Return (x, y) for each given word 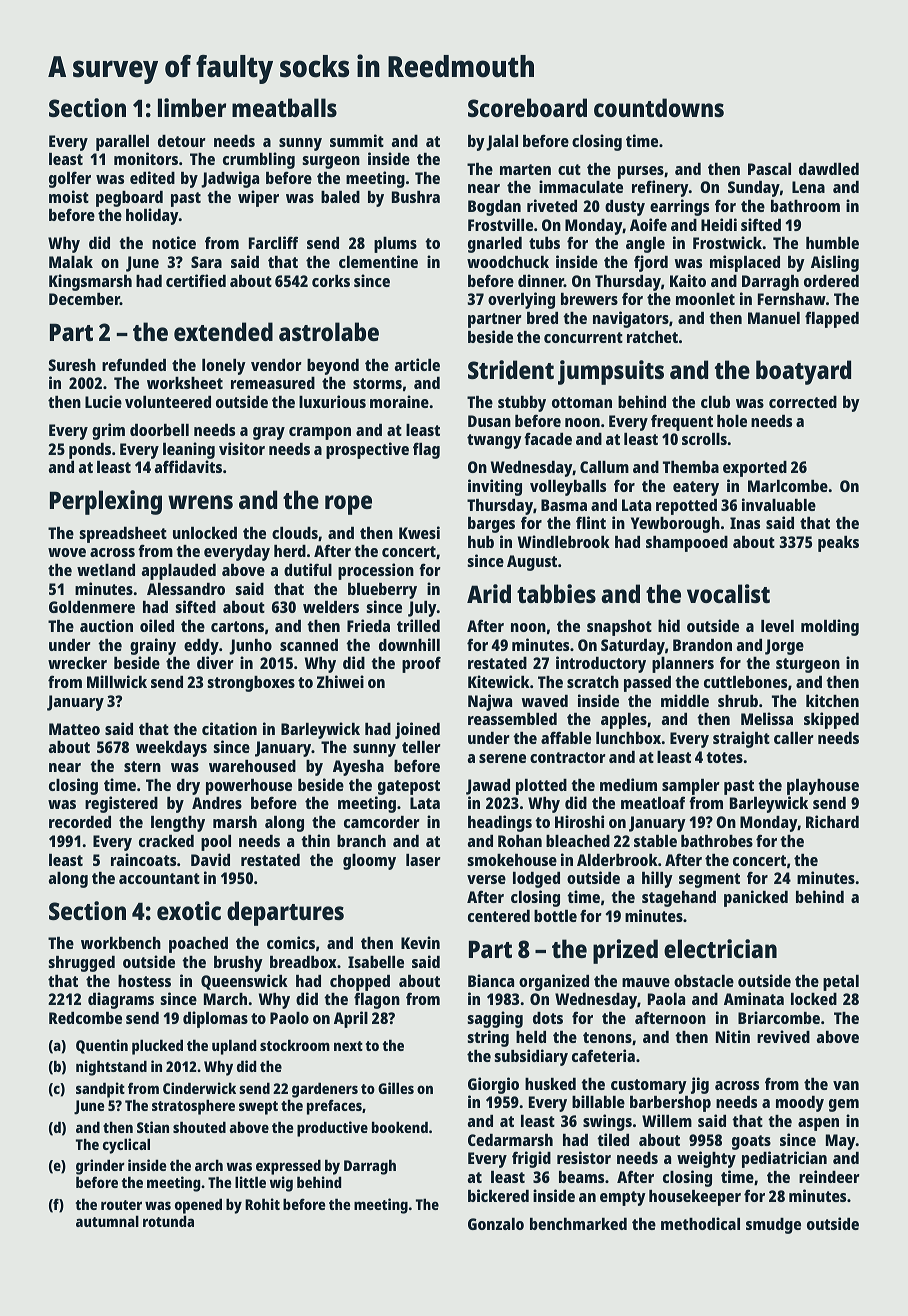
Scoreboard (527, 107)
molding (830, 627)
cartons (237, 626)
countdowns (659, 107)
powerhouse (249, 787)
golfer (70, 179)
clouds (295, 533)
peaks (838, 544)
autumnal (107, 1221)
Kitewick (499, 681)
